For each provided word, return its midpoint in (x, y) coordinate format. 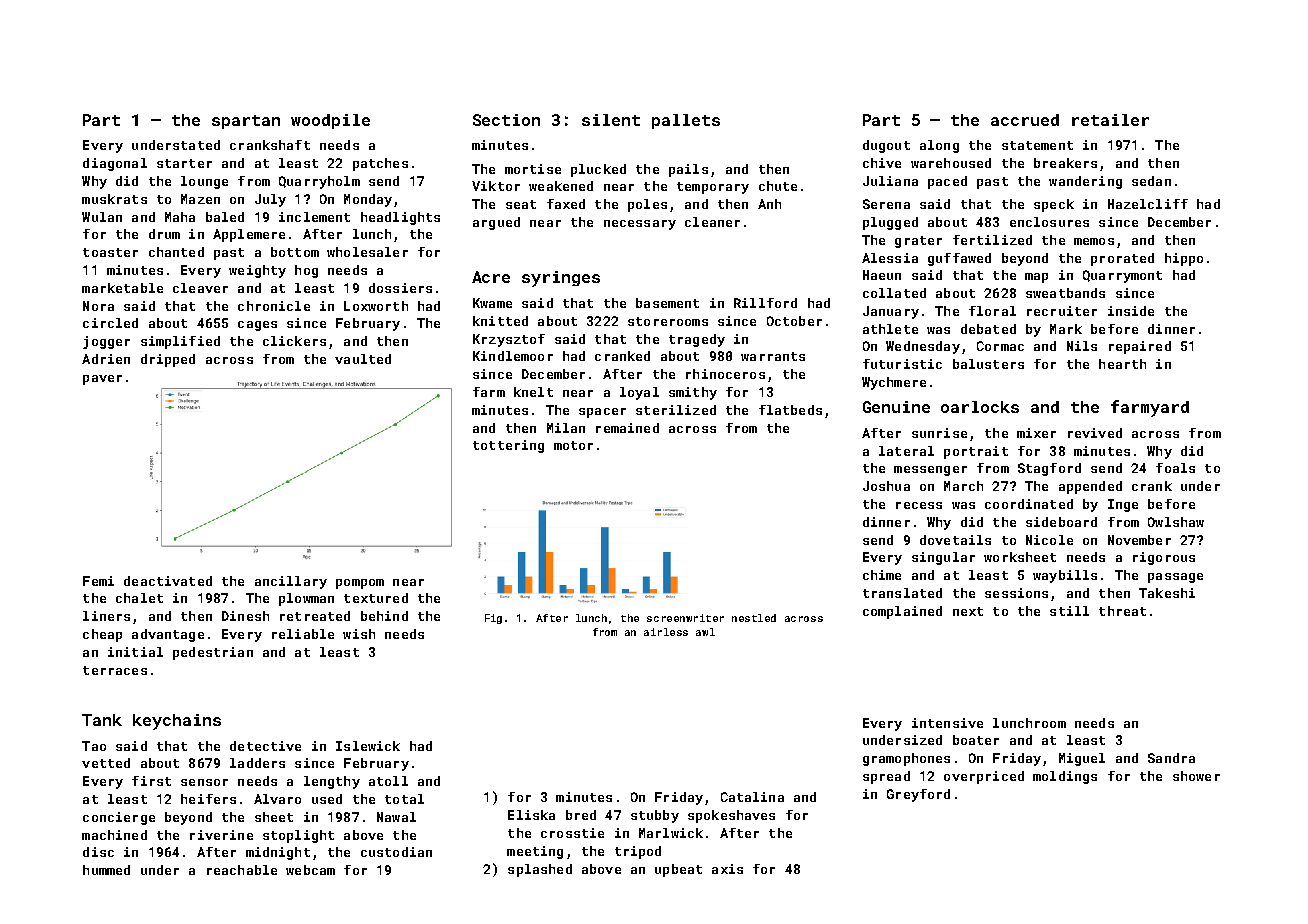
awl (705, 632)
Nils (1082, 346)
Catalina (752, 797)
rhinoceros (725, 374)
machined (114, 835)
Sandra (1171, 758)
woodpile (330, 121)
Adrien (106, 359)
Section (506, 120)
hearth (1122, 364)
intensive (947, 723)
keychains (177, 722)
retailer (1110, 120)
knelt (533, 392)
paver (102, 380)
